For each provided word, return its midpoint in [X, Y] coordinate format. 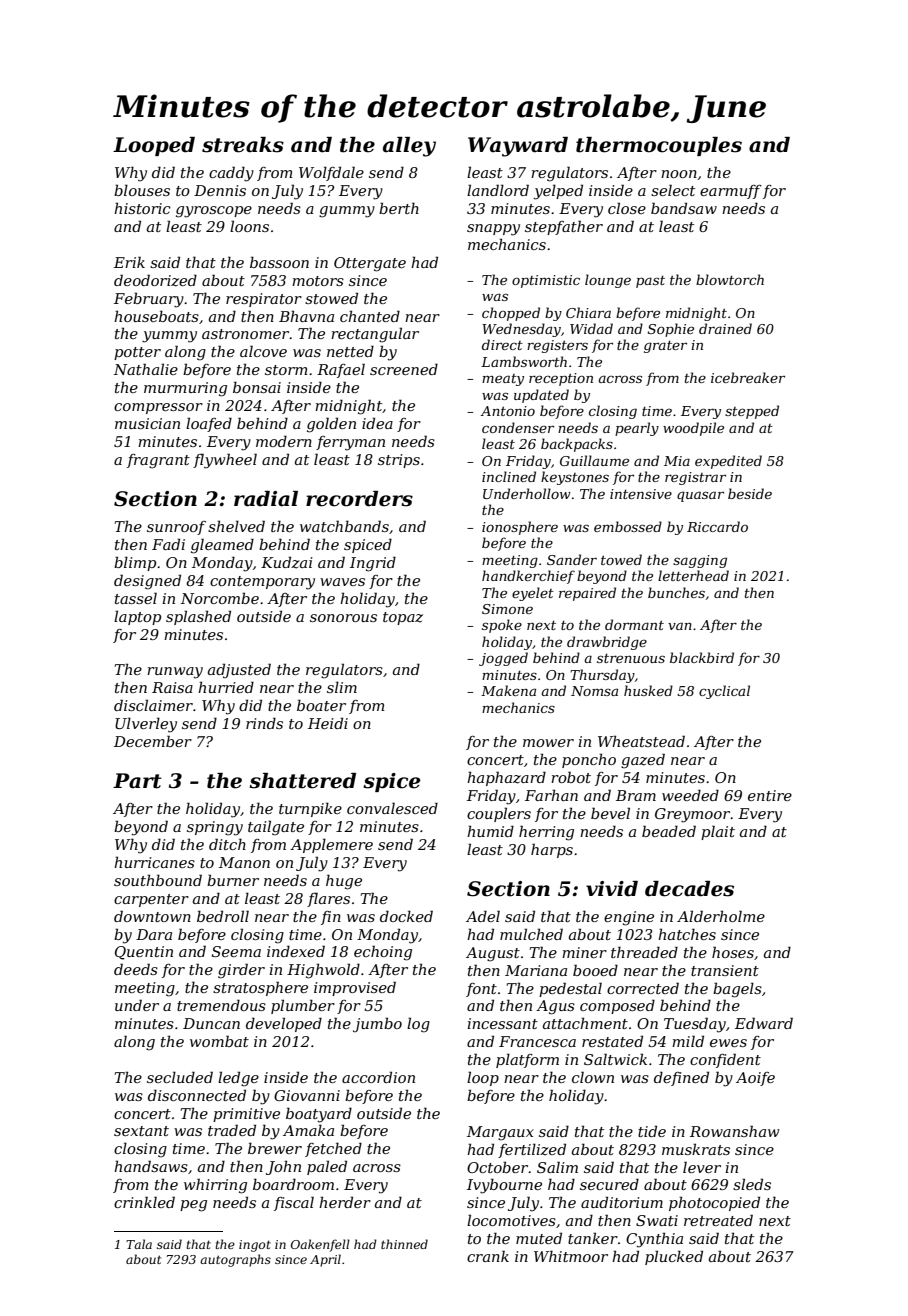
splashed [198, 617]
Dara [154, 934]
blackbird [702, 657]
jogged [503, 659]
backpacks [577, 445]
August [493, 954]
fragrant [158, 461]
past [650, 282]
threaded [644, 952]
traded [232, 1130]
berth [399, 208]
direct [502, 344]
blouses [142, 190]
